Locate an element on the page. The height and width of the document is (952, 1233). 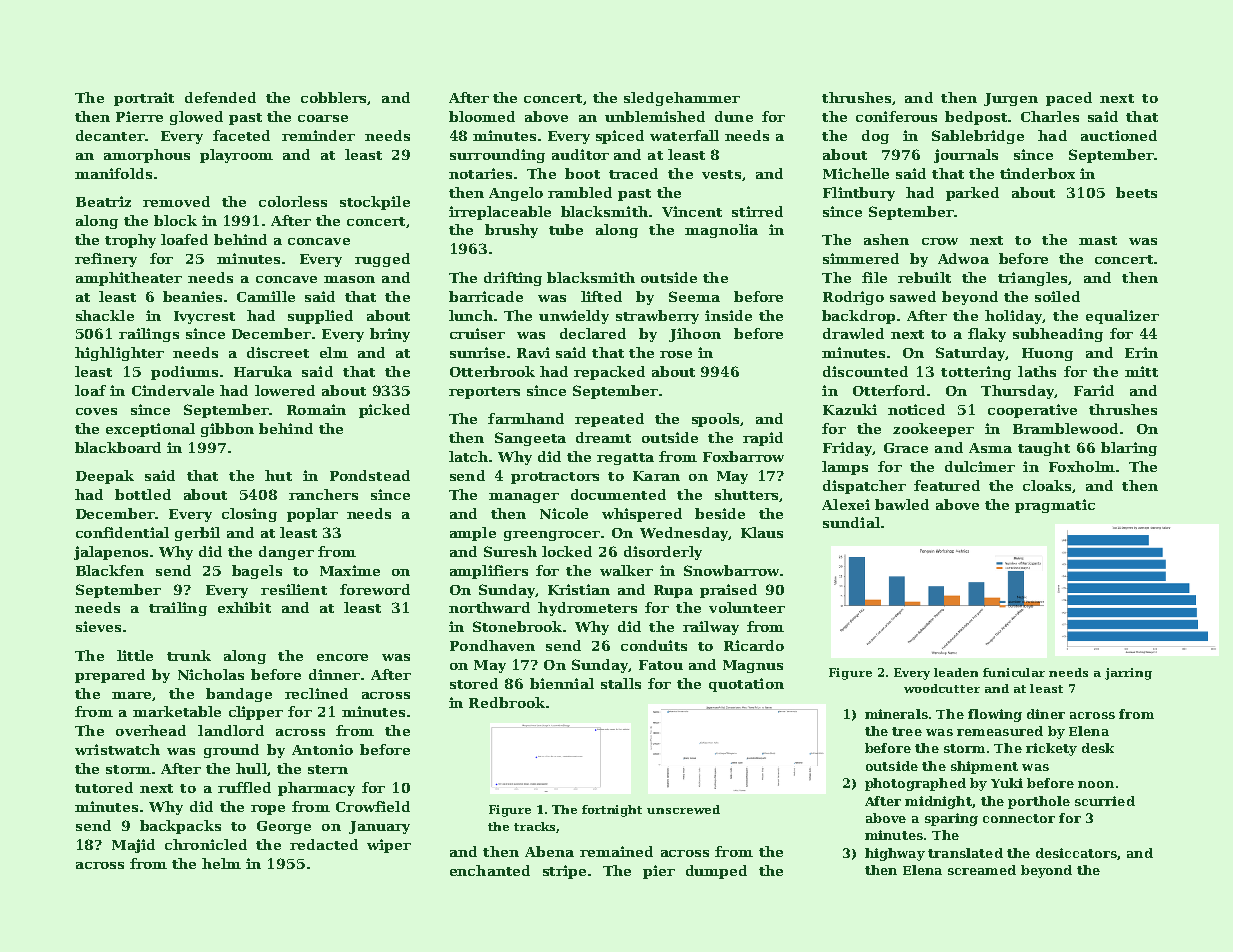
pragmatic is located at coordinates (1055, 506).
